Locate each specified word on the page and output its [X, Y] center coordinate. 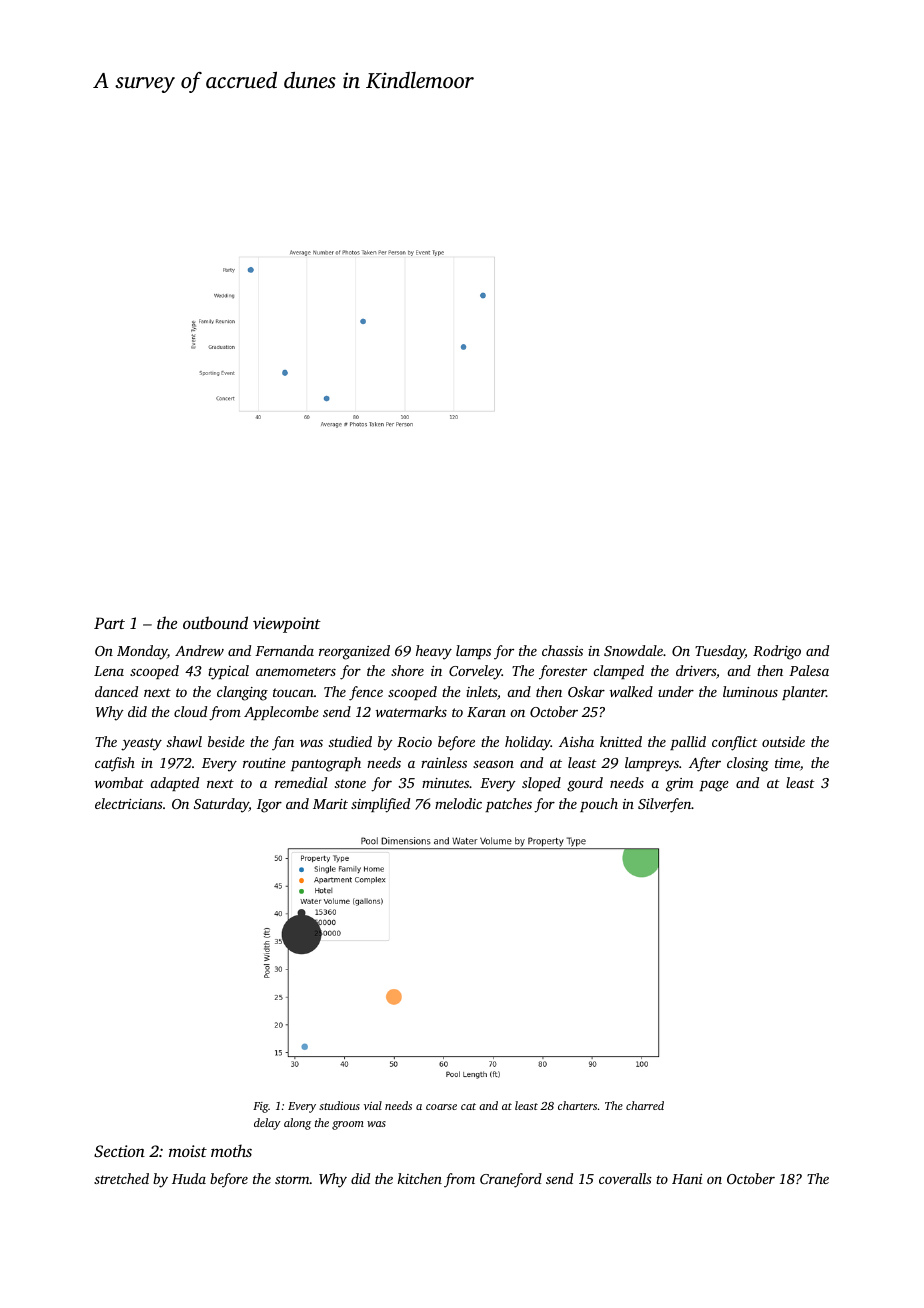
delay [267, 1124]
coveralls [625, 1178]
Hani [687, 1179]
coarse [441, 1107]
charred [645, 1105]
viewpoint [287, 625]
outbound [215, 622]
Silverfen [665, 805]
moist [188, 1151]
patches [509, 805]
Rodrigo [777, 652]
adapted [174, 784]
